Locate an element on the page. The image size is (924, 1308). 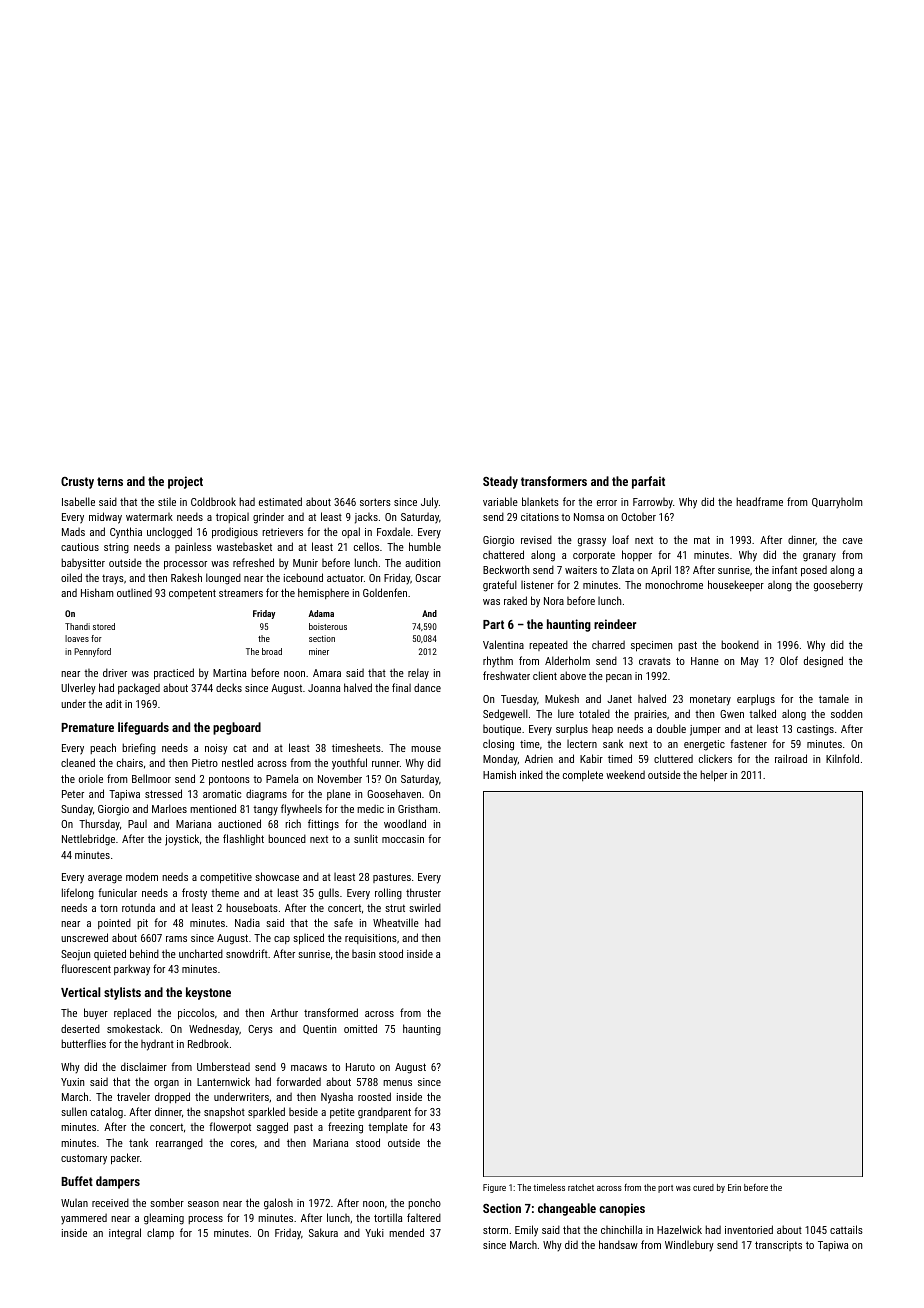
keystone is located at coordinates (208, 993).
